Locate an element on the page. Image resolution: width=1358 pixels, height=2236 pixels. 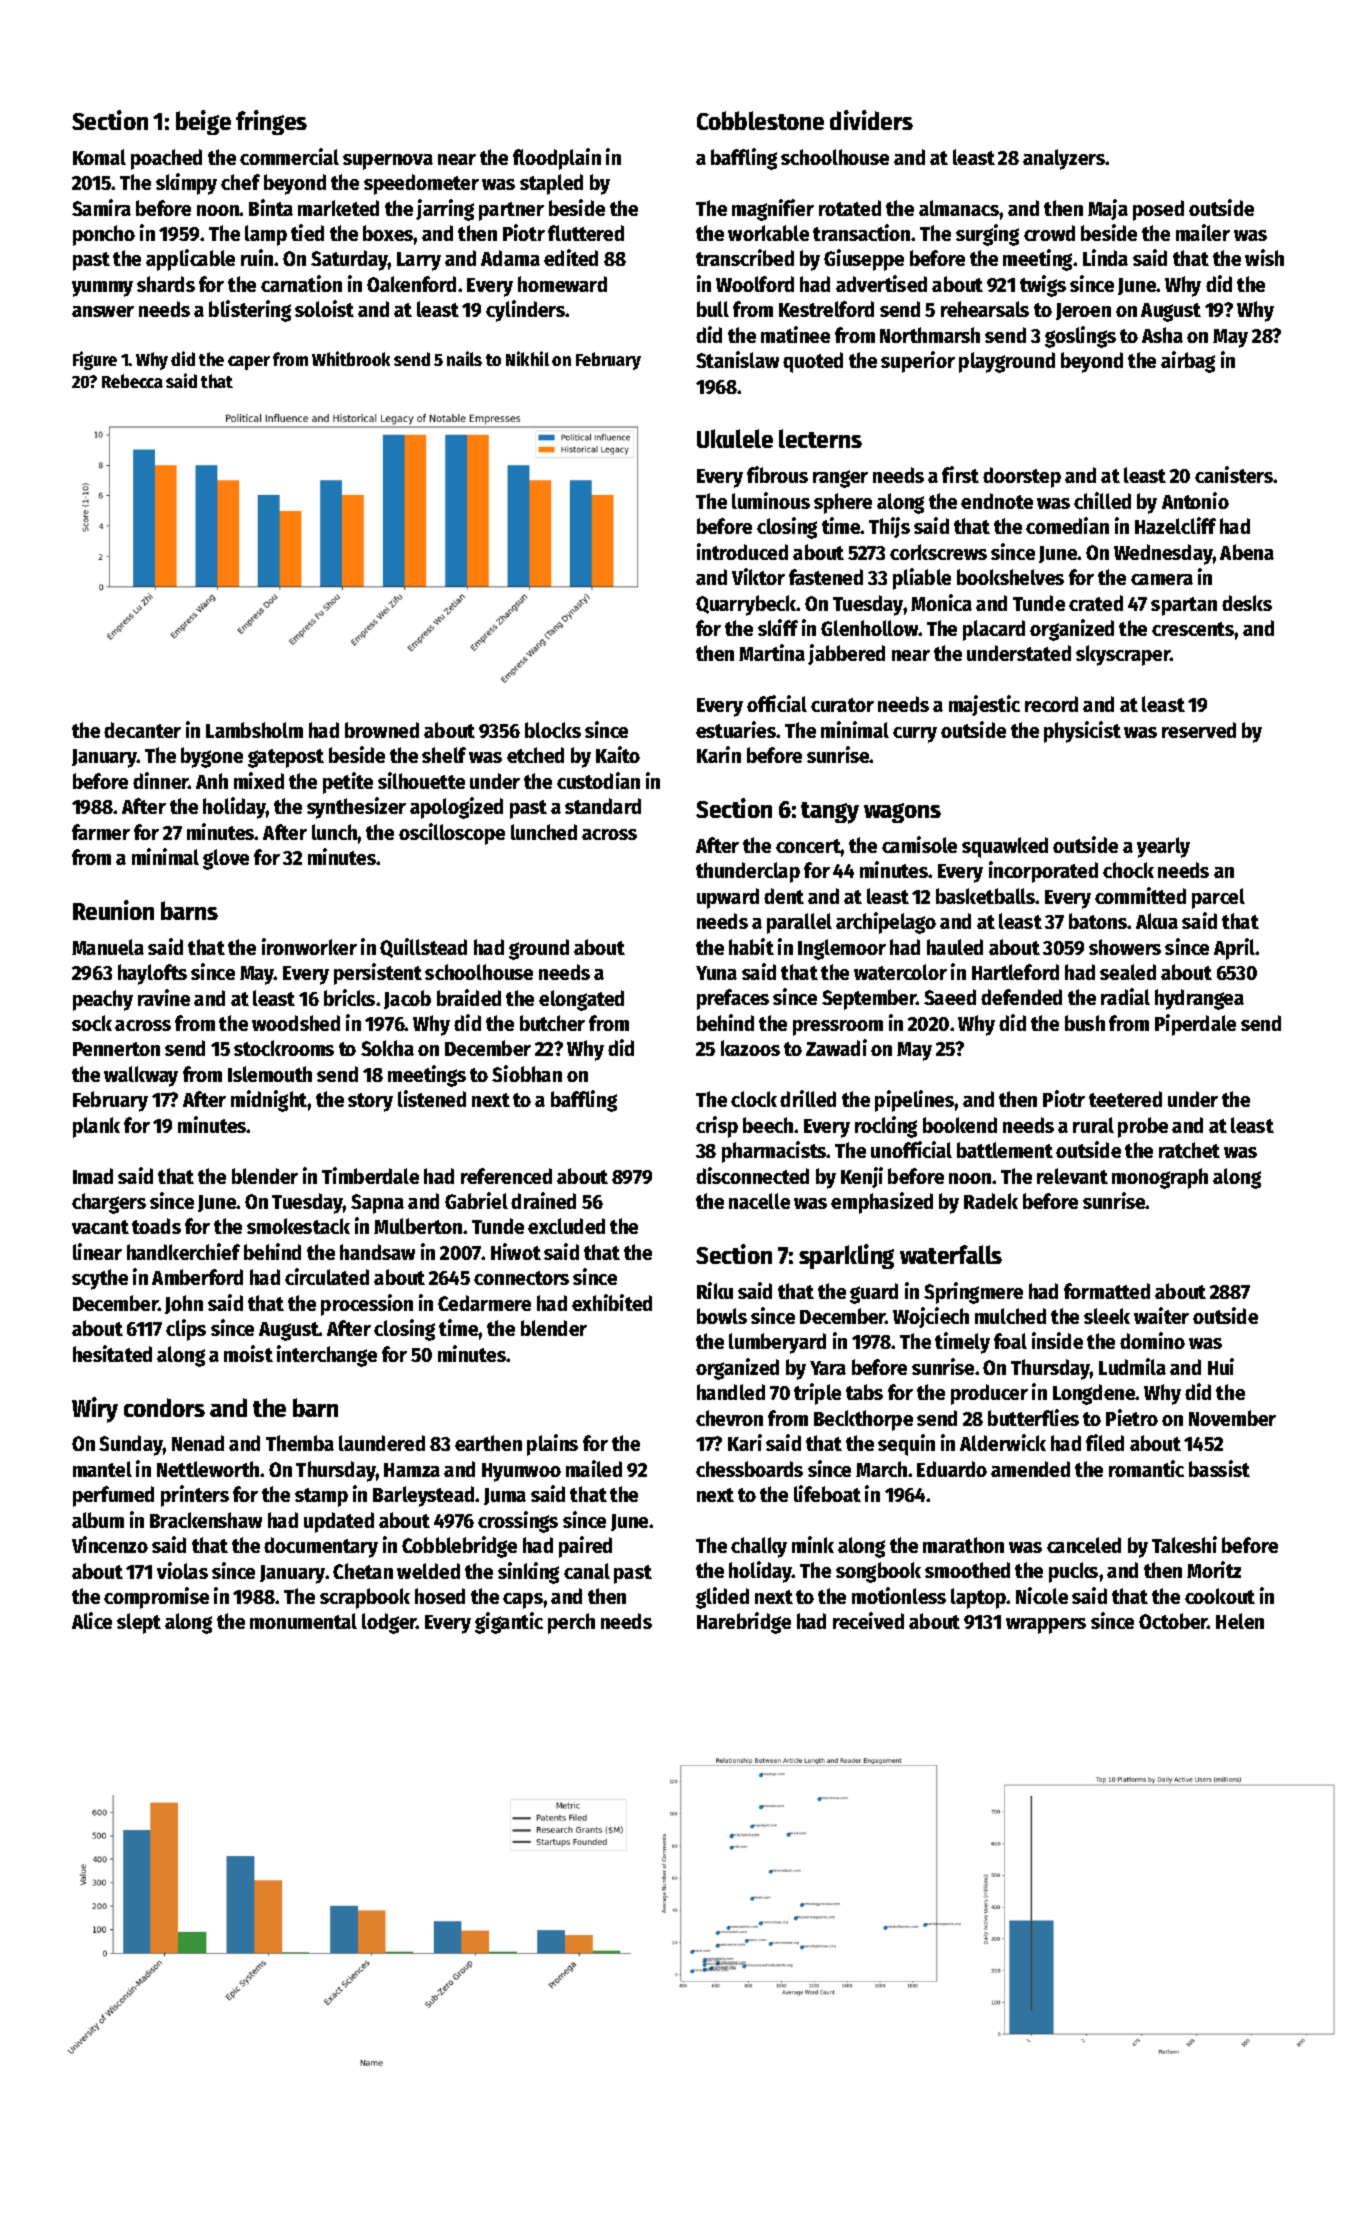
glove is located at coordinates (226, 859).
